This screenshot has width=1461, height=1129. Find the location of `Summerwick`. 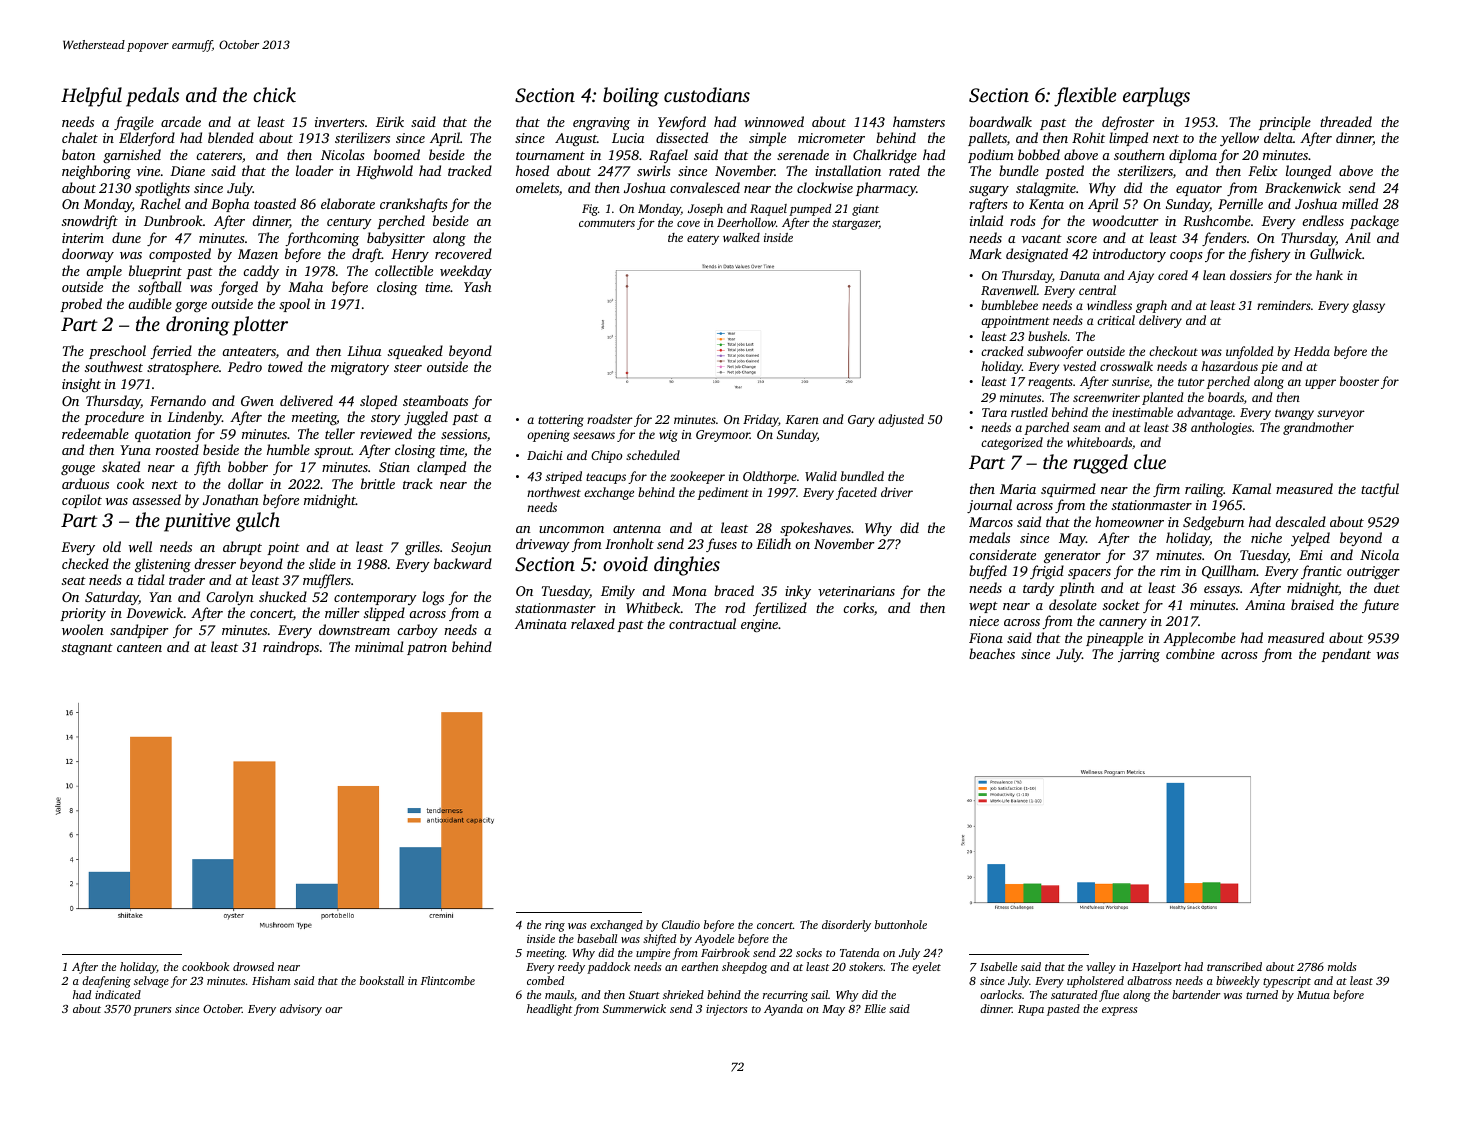

Summerwick is located at coordinates (634, 1008).
